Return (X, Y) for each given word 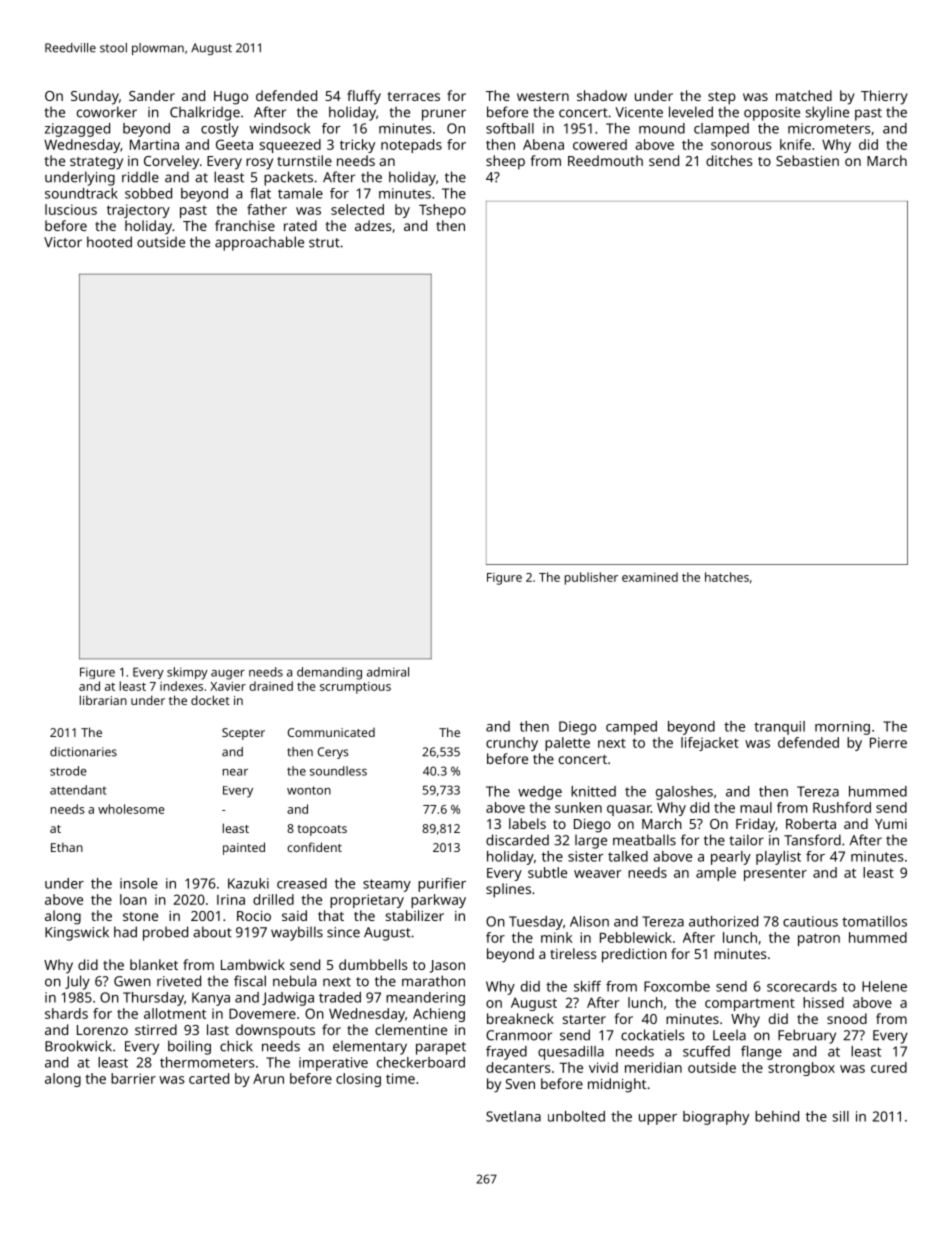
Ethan (67, 847)
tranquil (779, 728)
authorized (723, 921)
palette (567, 744)
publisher (591, 578)
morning (842, 728)
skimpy (187, 673)
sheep (505, 162)
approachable (259, 243)
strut (324, 243)
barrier (133, 1078)
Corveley (171, 162)
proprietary (367, 901)
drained (271, 686)
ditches (729, 160)
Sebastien (807, 160)
